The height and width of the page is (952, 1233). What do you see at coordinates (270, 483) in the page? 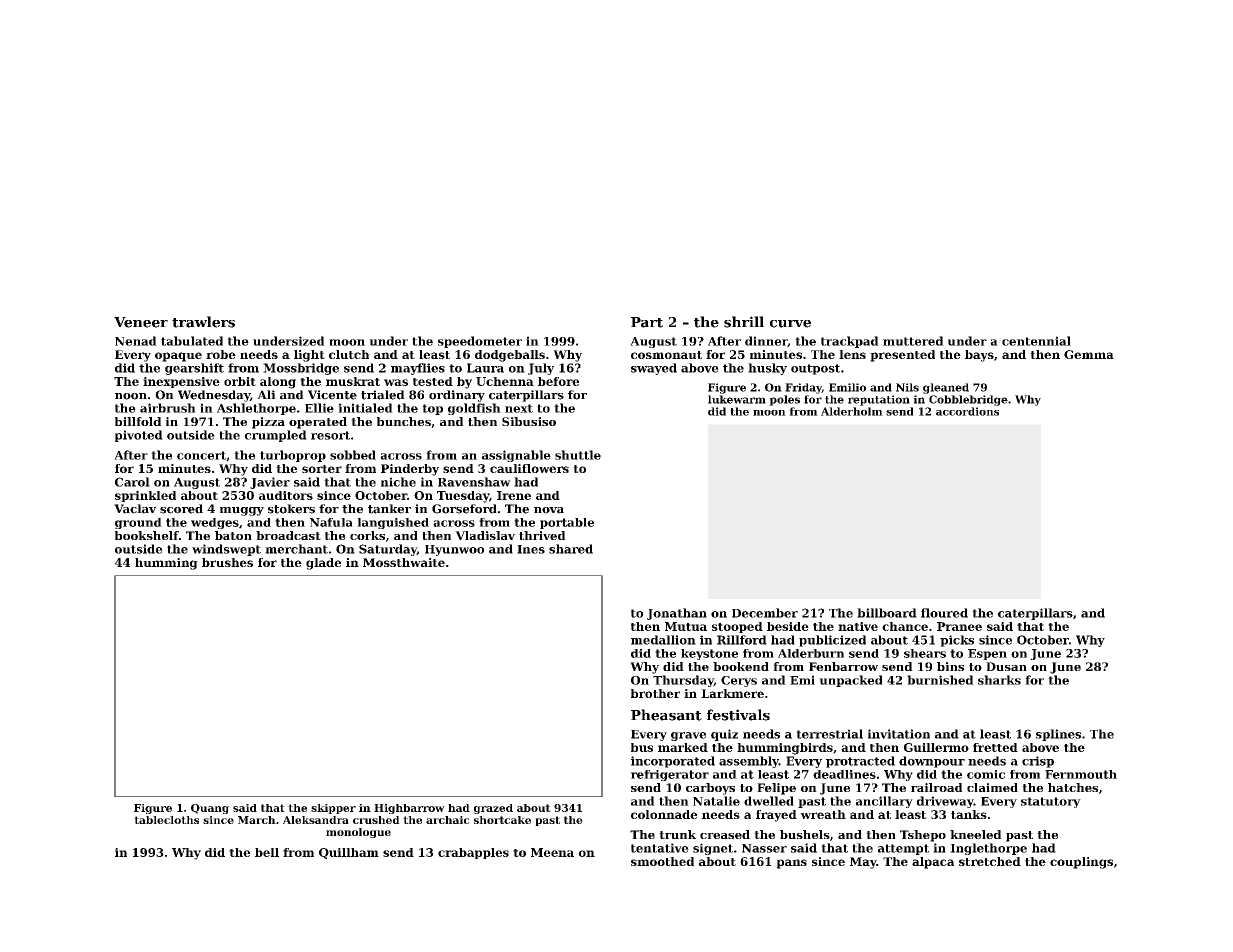
I see `Javier` at bounding box center [270, 483].
